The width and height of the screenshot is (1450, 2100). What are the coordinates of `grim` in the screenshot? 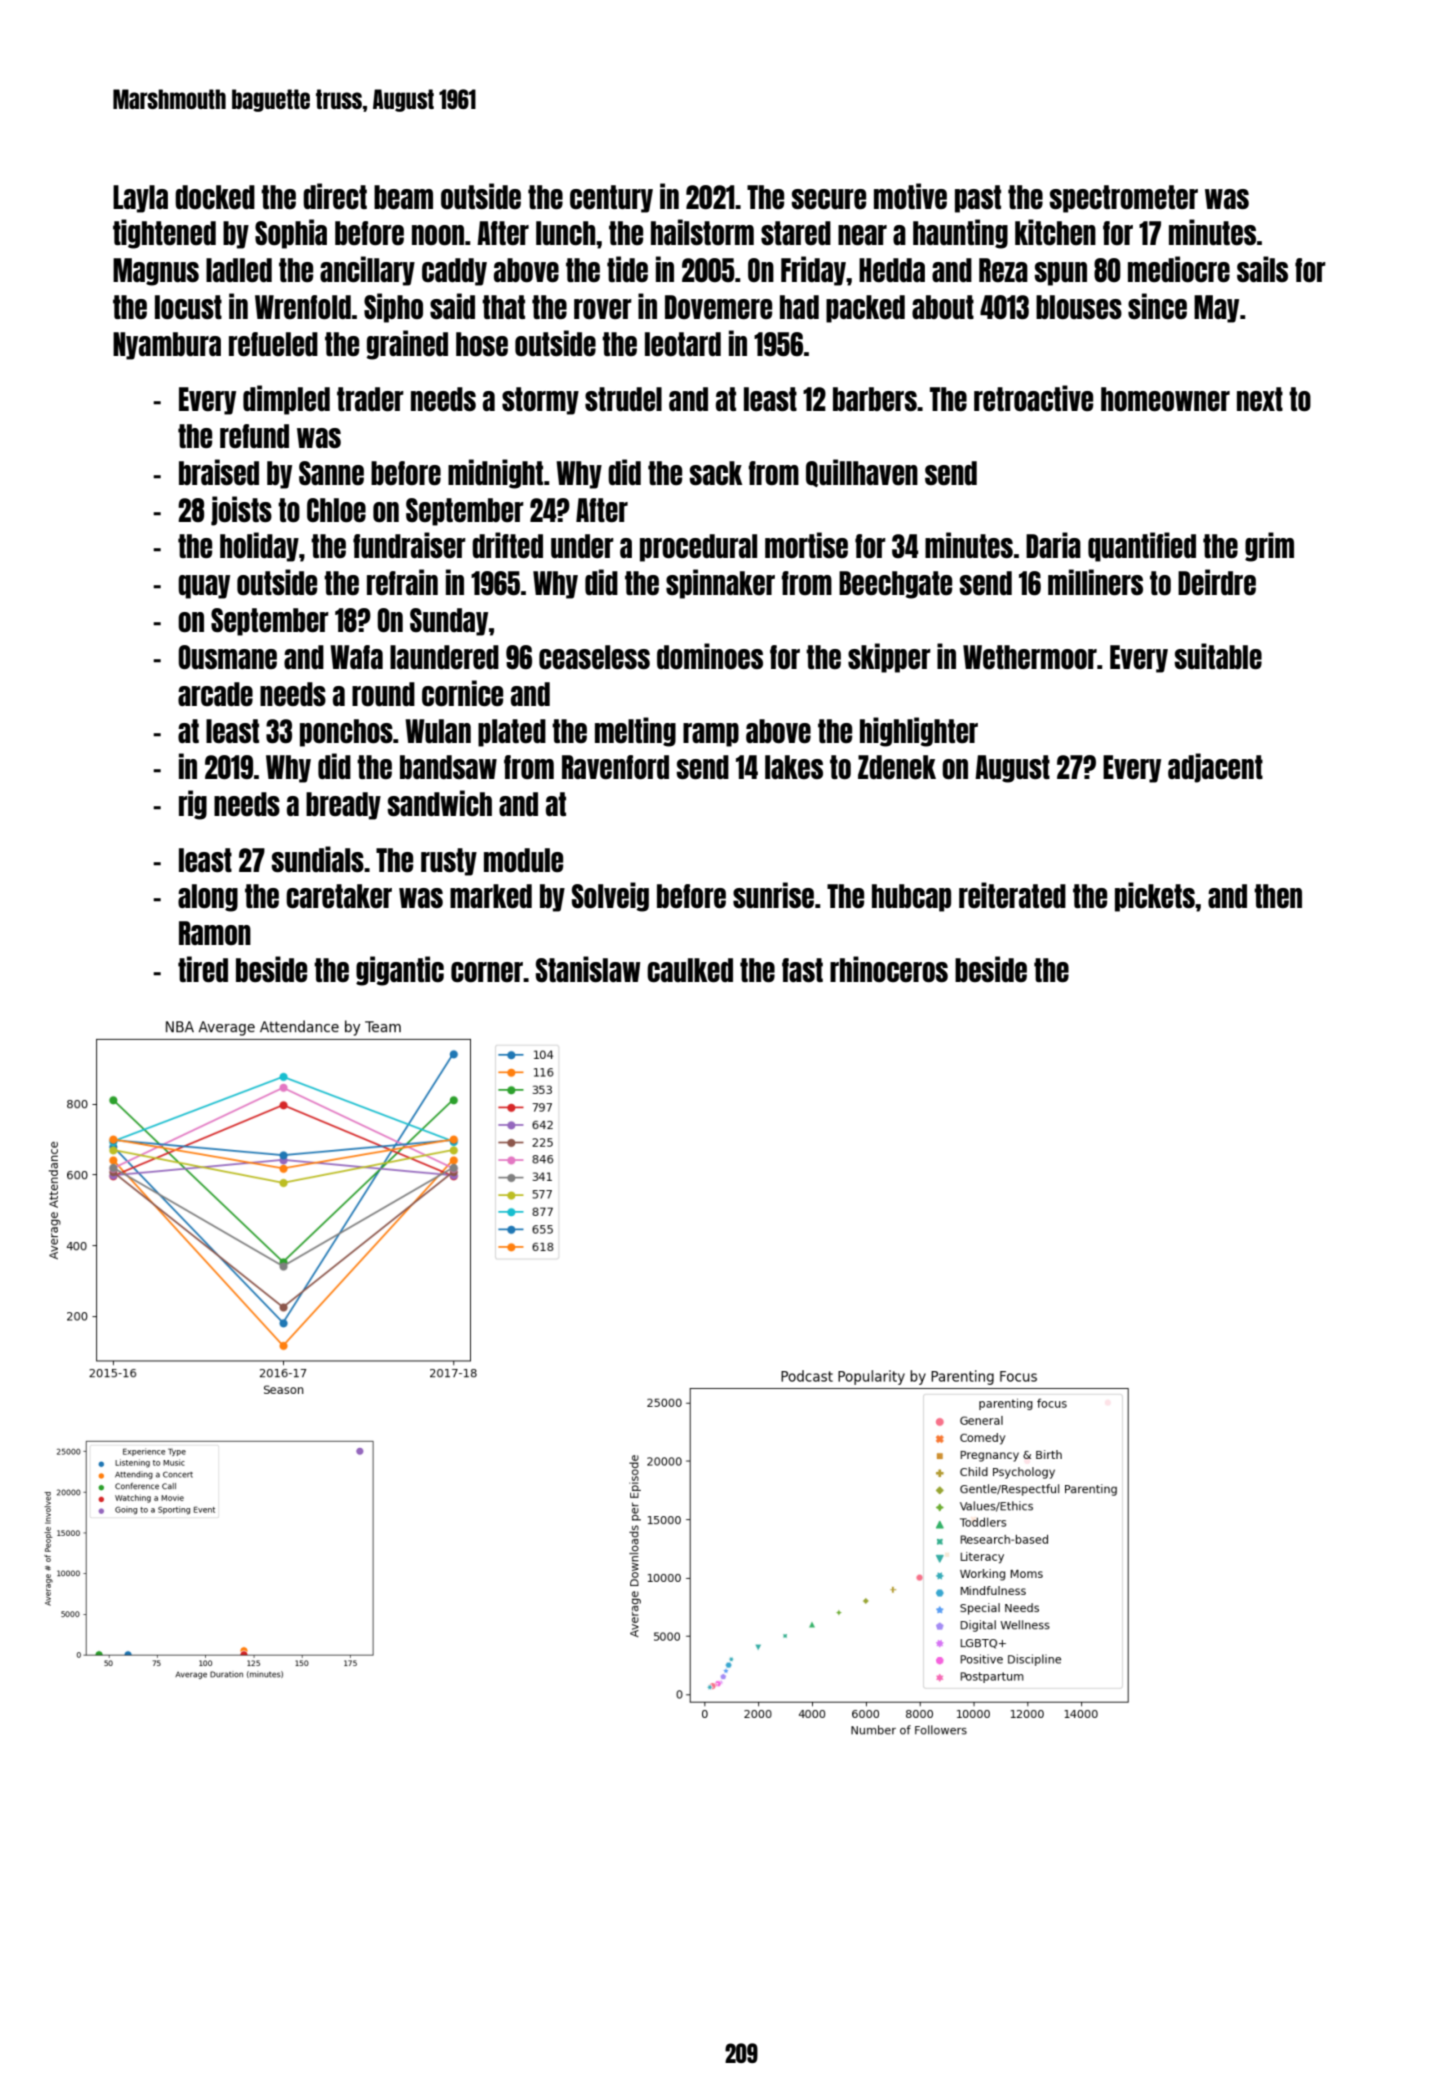 It's located at (1269, 547).
